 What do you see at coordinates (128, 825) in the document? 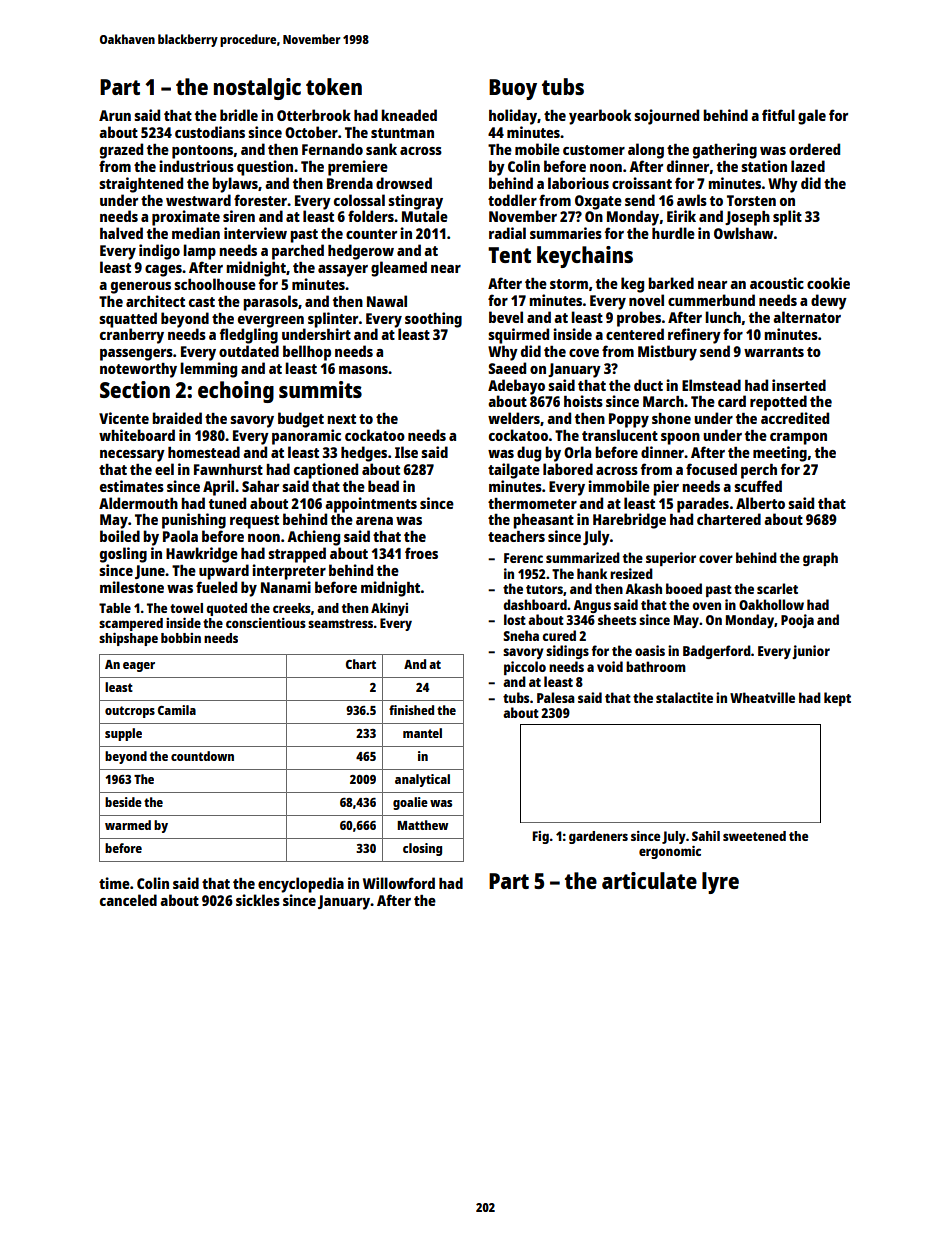
I see `warmed` at bounding box center [128, 825].
